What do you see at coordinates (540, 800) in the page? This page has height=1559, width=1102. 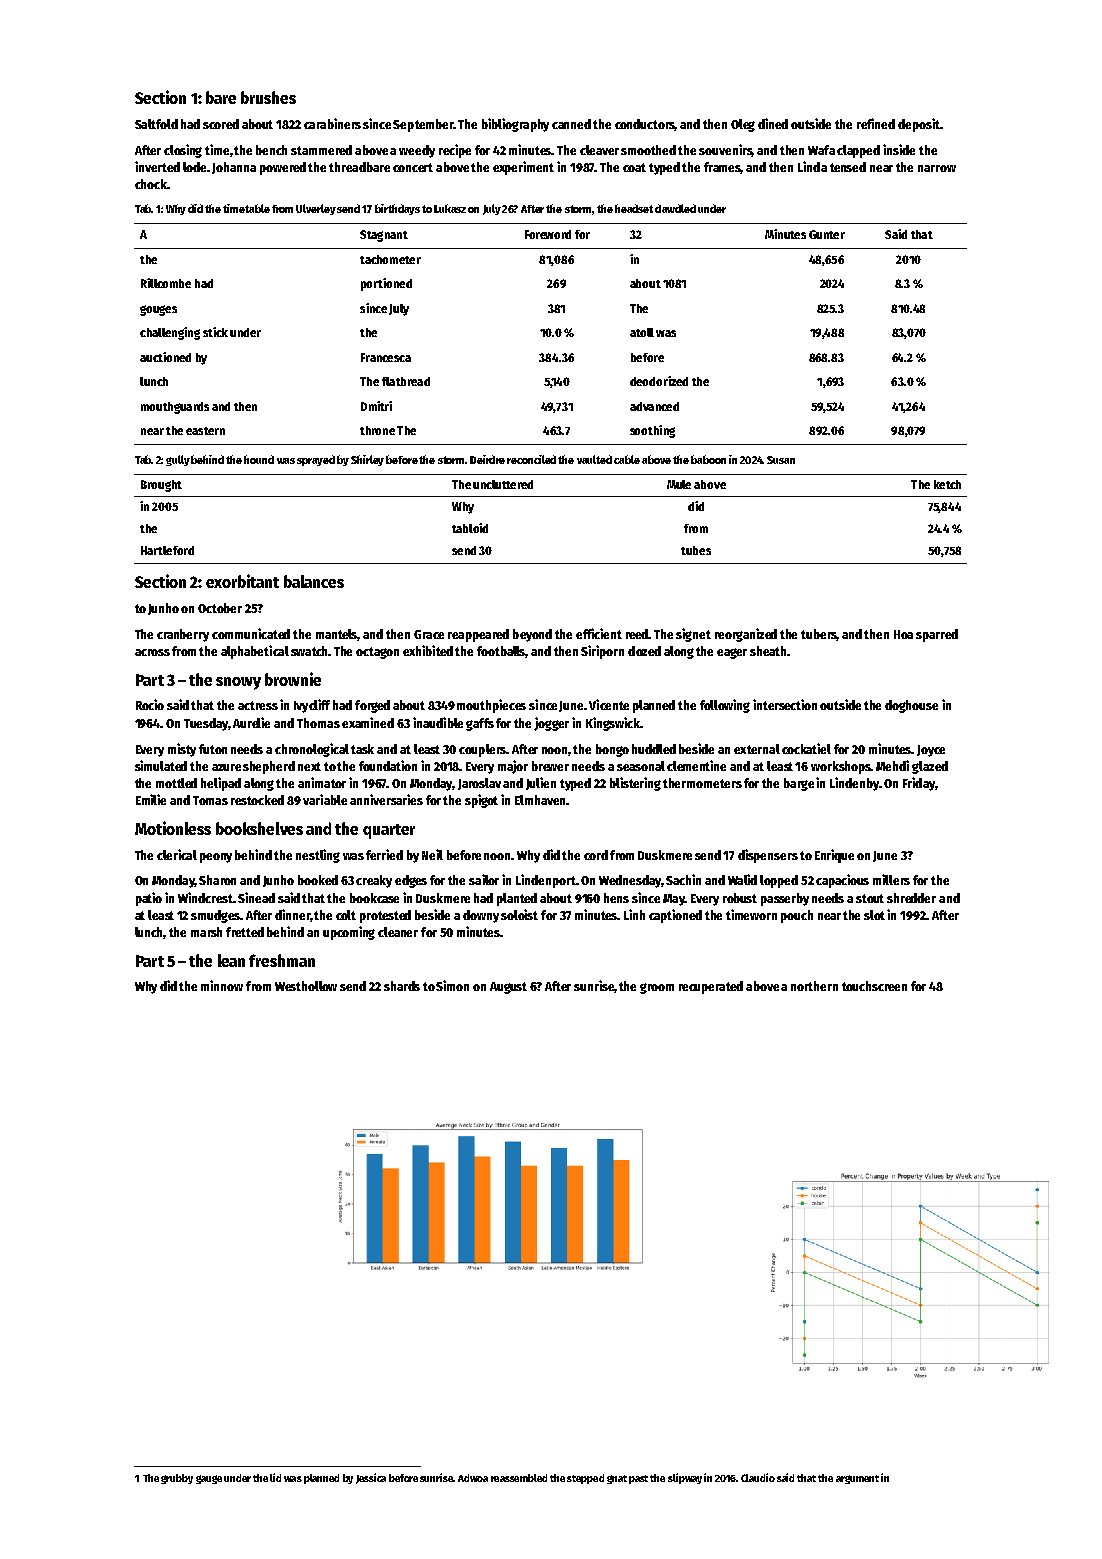 I see `Elmhaven` at bounding box center [540, 800].
